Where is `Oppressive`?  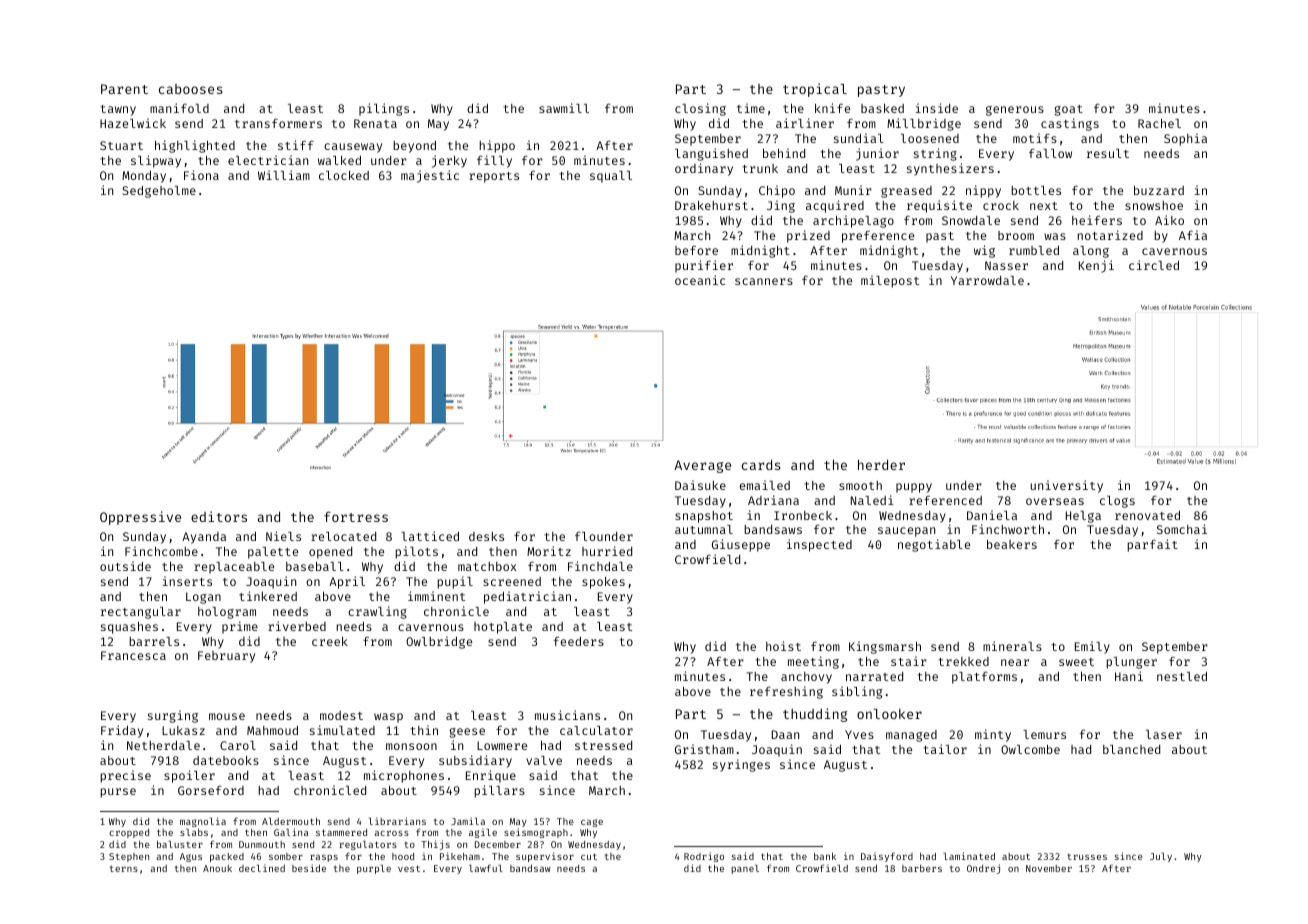
Oppressive is located at coordinates (140, 518).
